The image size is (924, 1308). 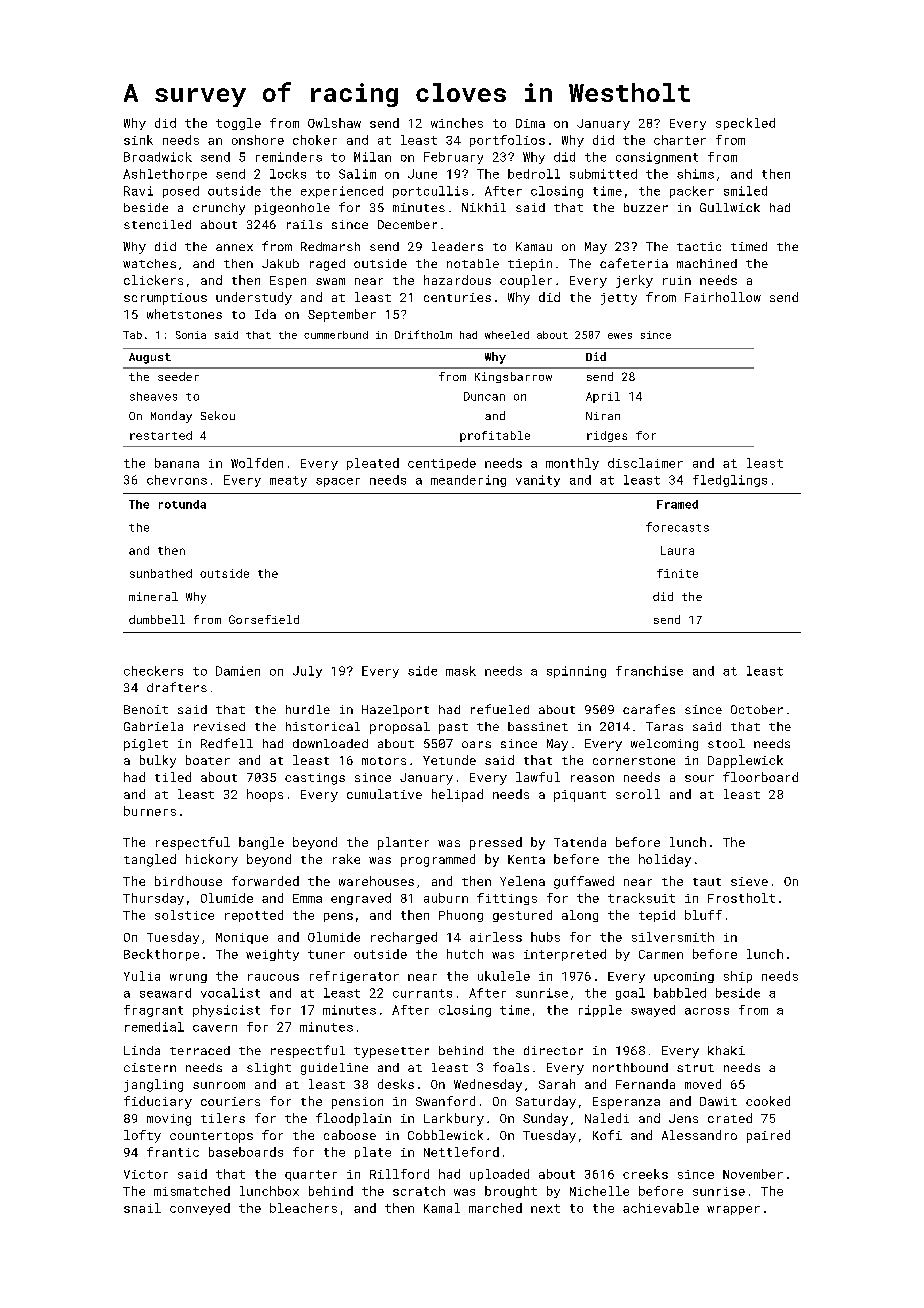 What do you see at coordinates (695, 1068) in the screenshot?
I see `strut` at bounding box center [695, 1068].
